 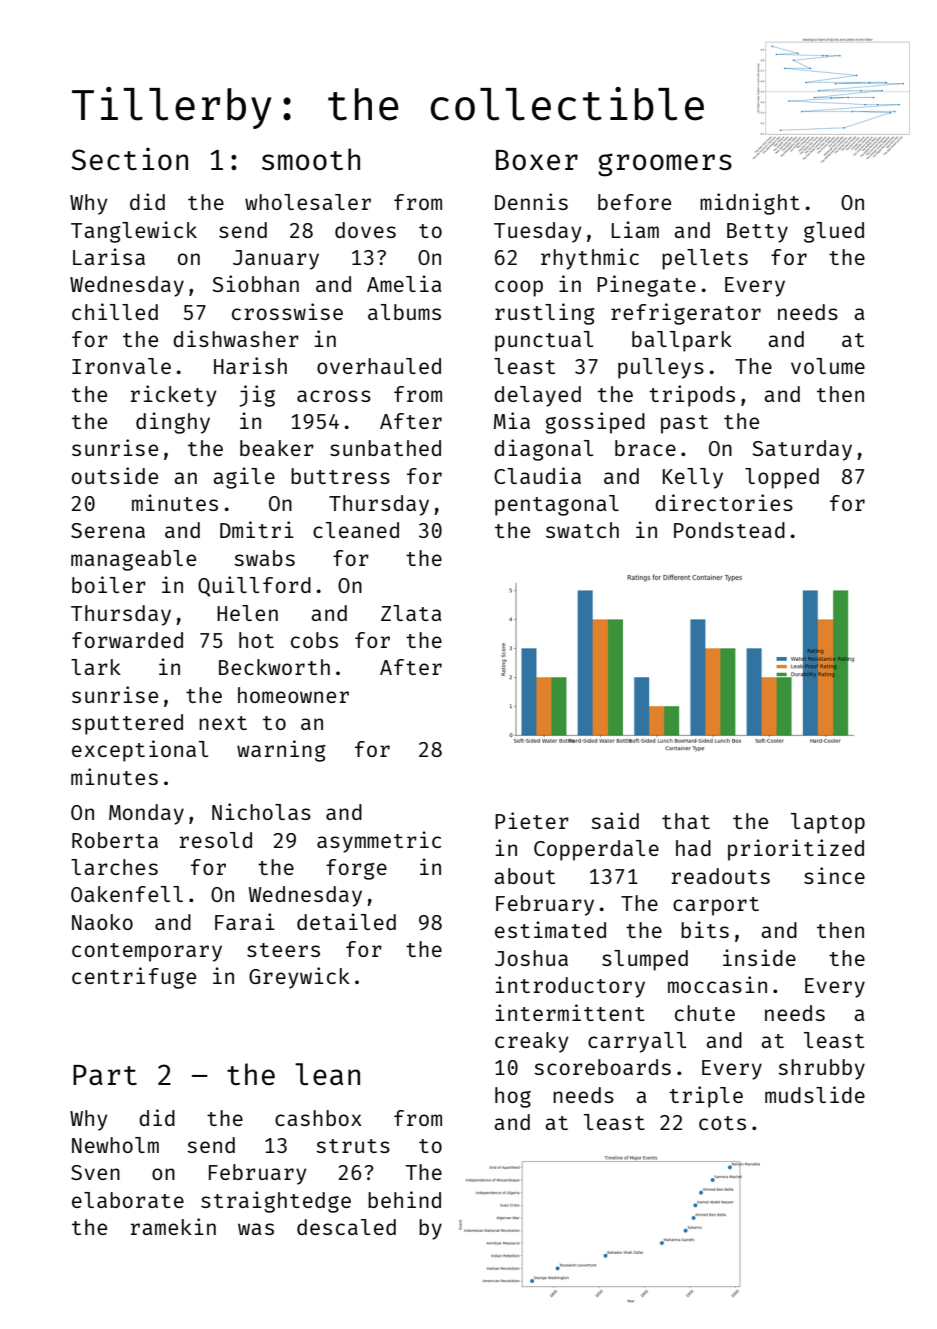 What do you see at coordinates (365, 230) in the page?
I see `doves` at bounding box center [365, 230].
